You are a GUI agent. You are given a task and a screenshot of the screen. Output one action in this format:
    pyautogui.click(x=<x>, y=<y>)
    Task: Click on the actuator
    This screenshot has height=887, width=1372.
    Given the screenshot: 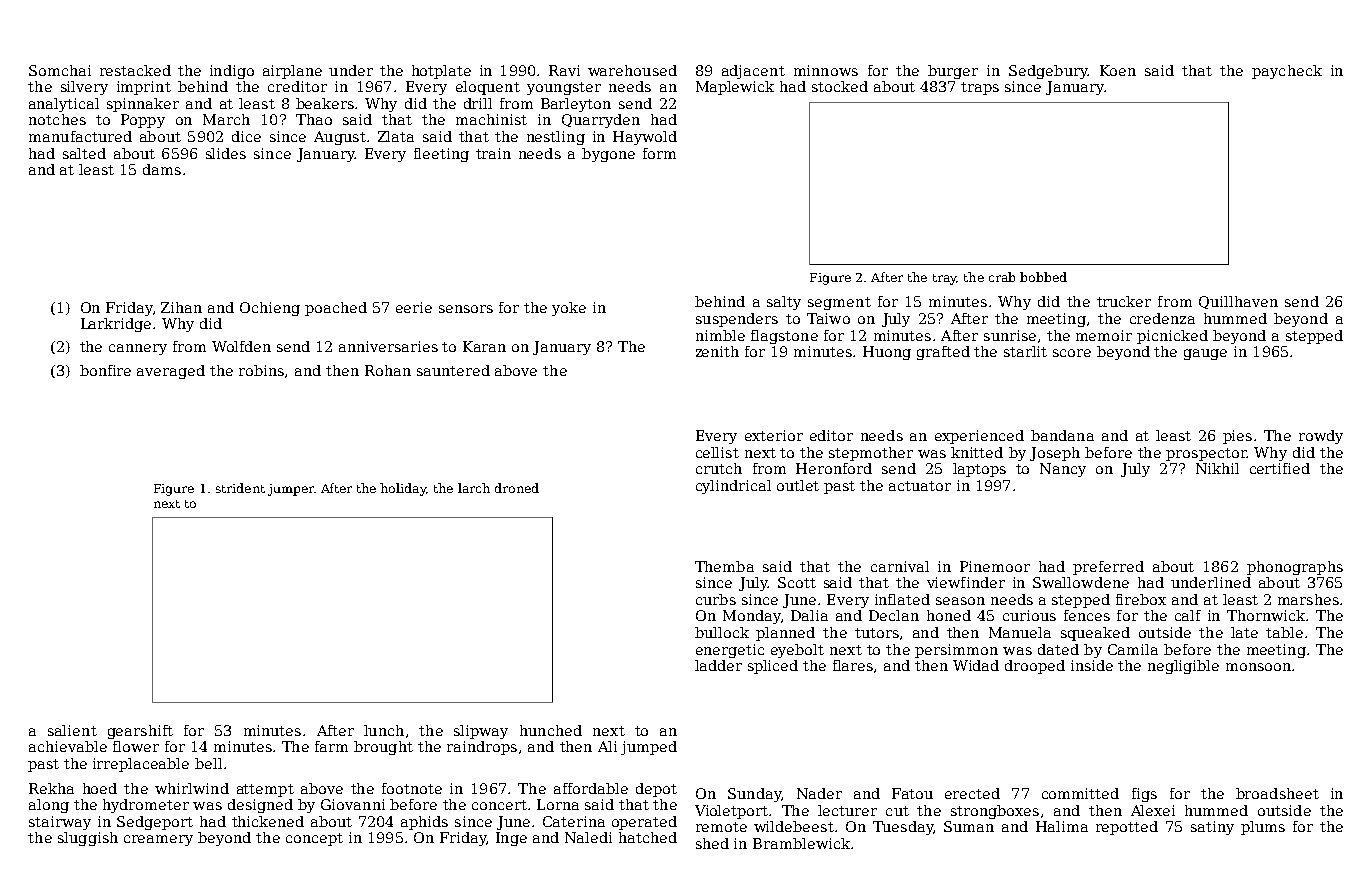 What is the action you would take?
    pyautogui.click(x=920, y=486)
